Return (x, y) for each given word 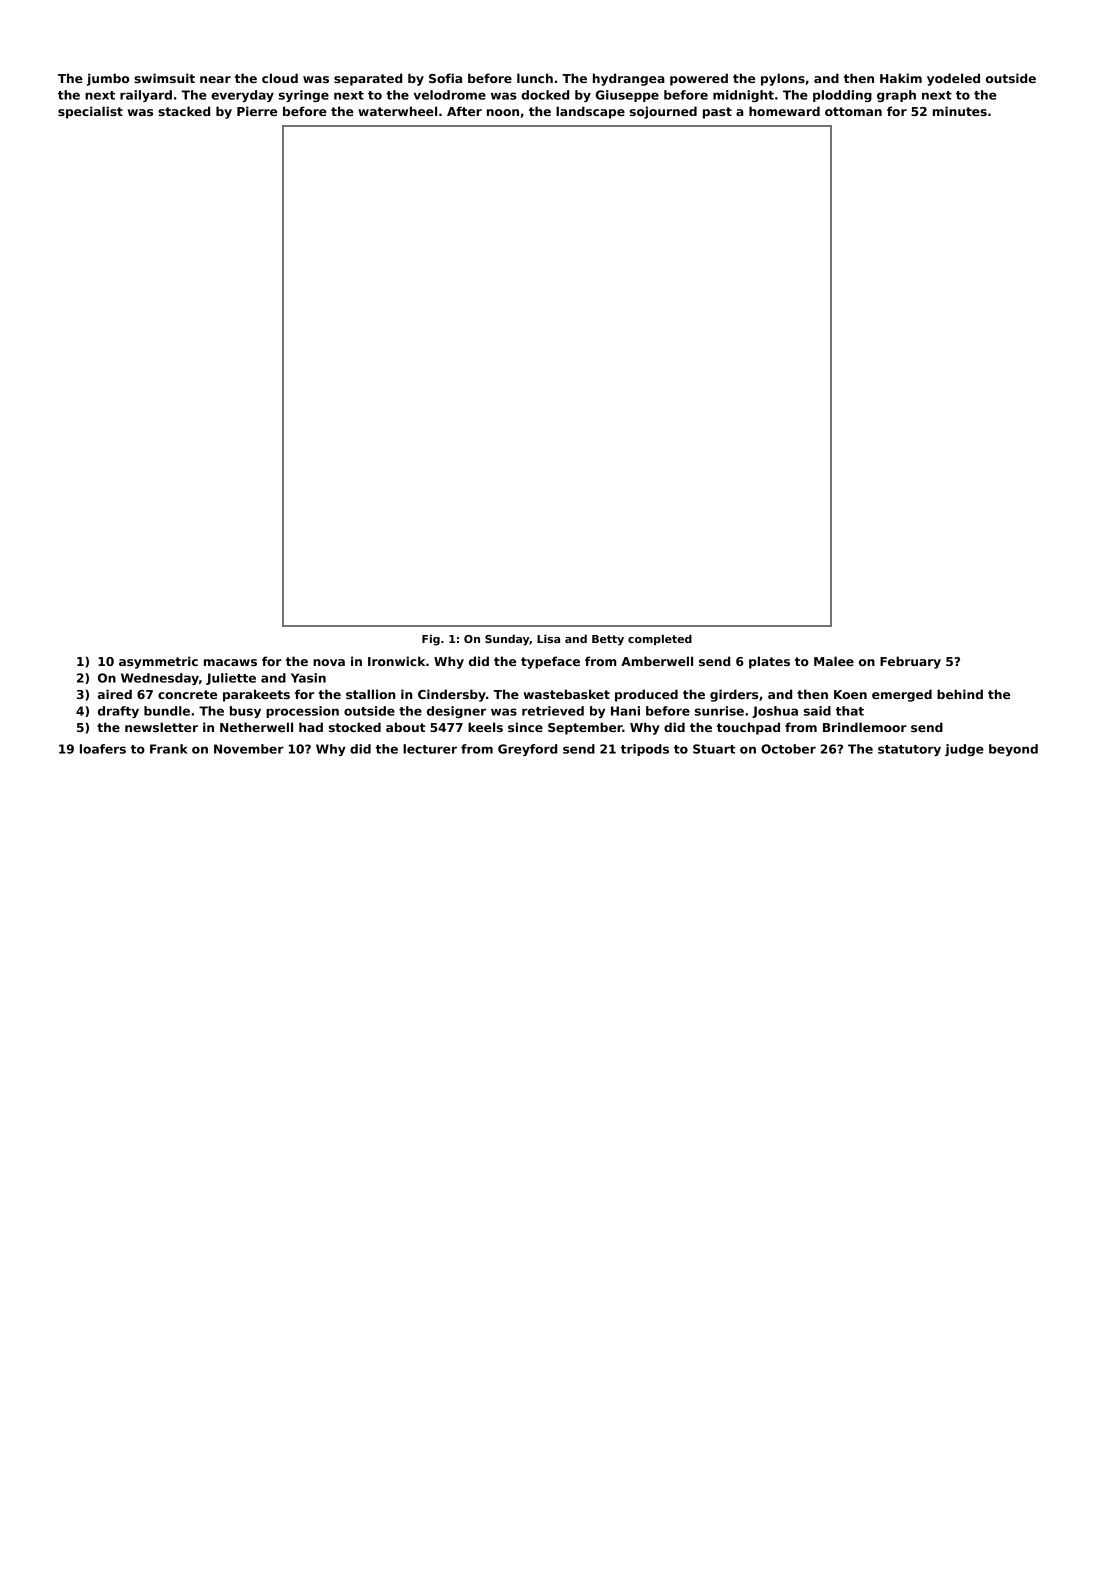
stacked (184, 111)
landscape (590, 112)
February (910, 662)
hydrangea (629, 79)
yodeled (953, 79)
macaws (230, 662)
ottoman (853, 111)
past (717, 113)
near (215, 79)
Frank (169, 749)
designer (456, 712)
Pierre (257, 111)
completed (660, 639)
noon (503, 112)
